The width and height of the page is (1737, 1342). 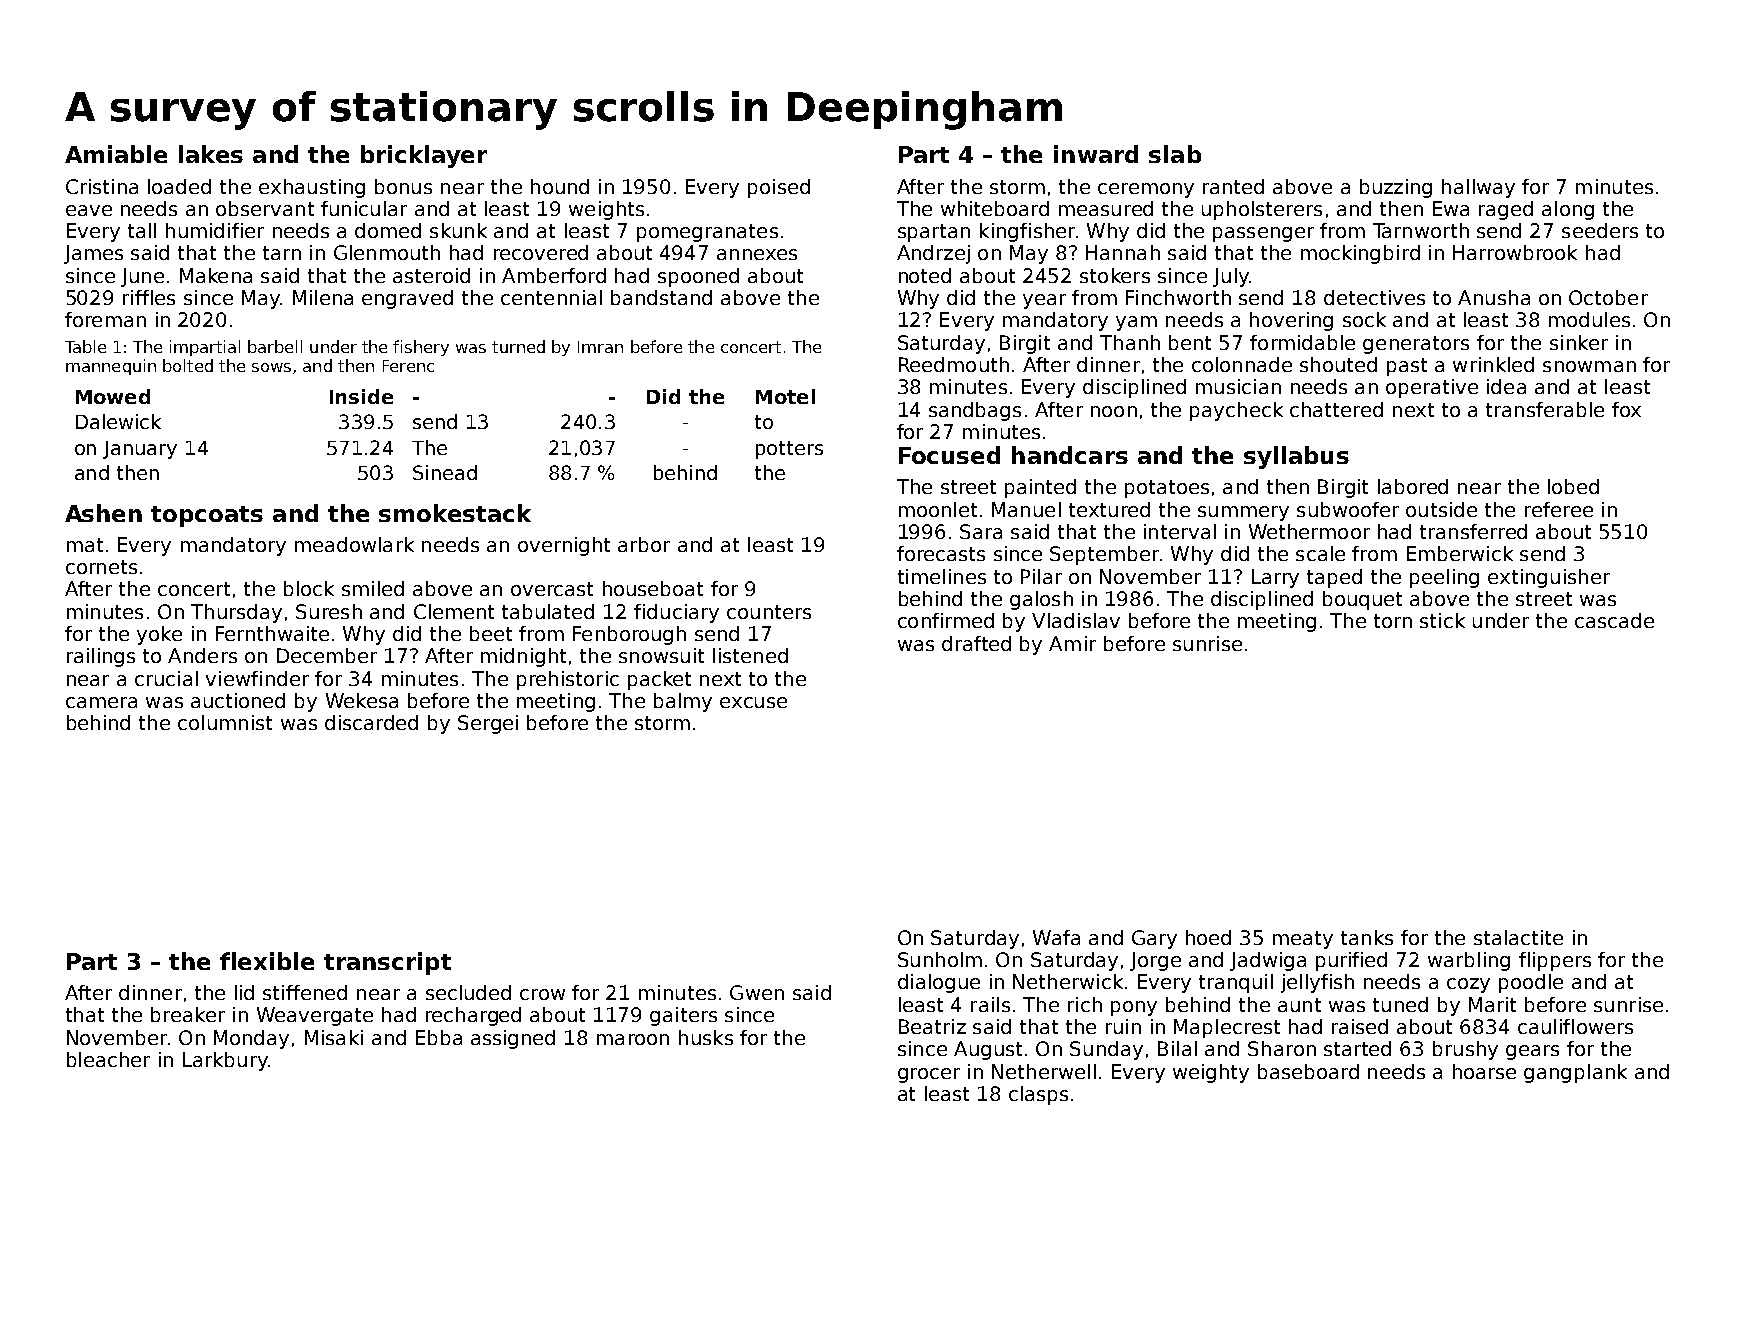 What do you see at coordinates (361, 396) in the page?
I see `Inside` at bounding box center [361, 396].
